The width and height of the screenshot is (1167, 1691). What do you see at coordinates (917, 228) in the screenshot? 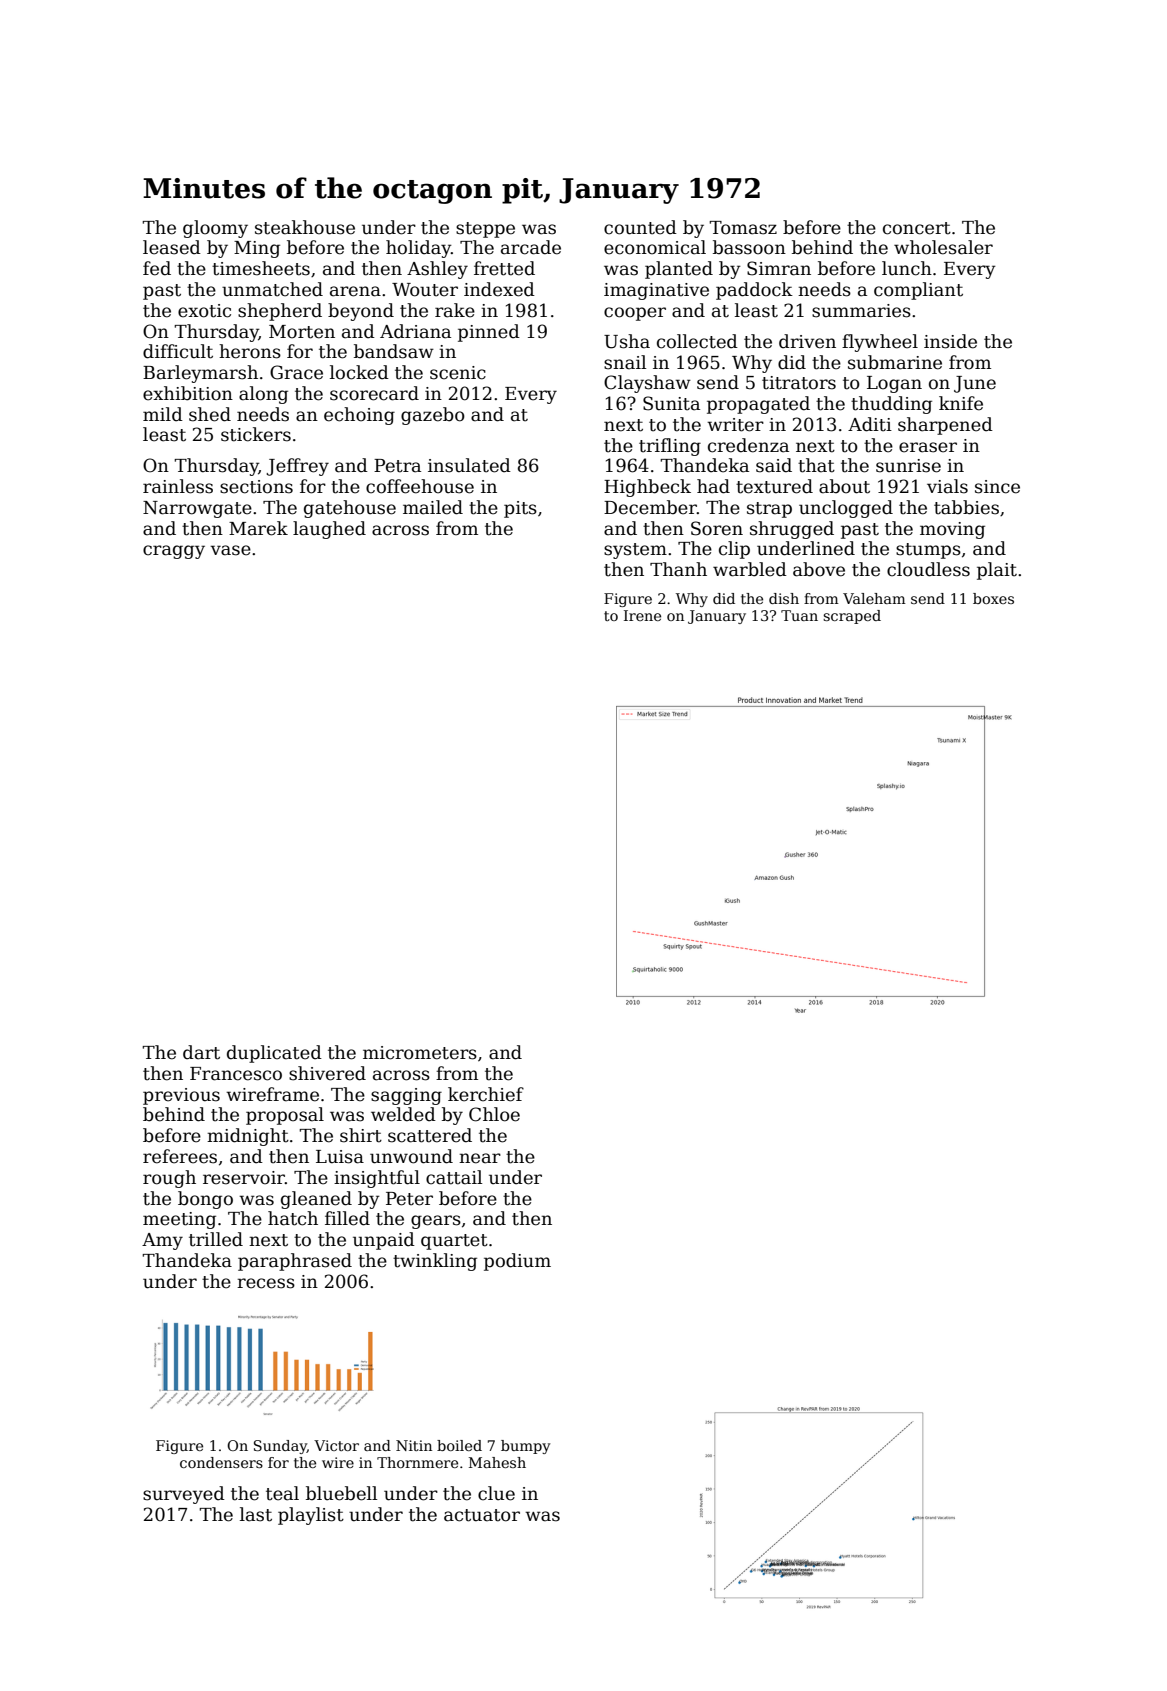
I see `concert` at bounding box center [917, 228].
